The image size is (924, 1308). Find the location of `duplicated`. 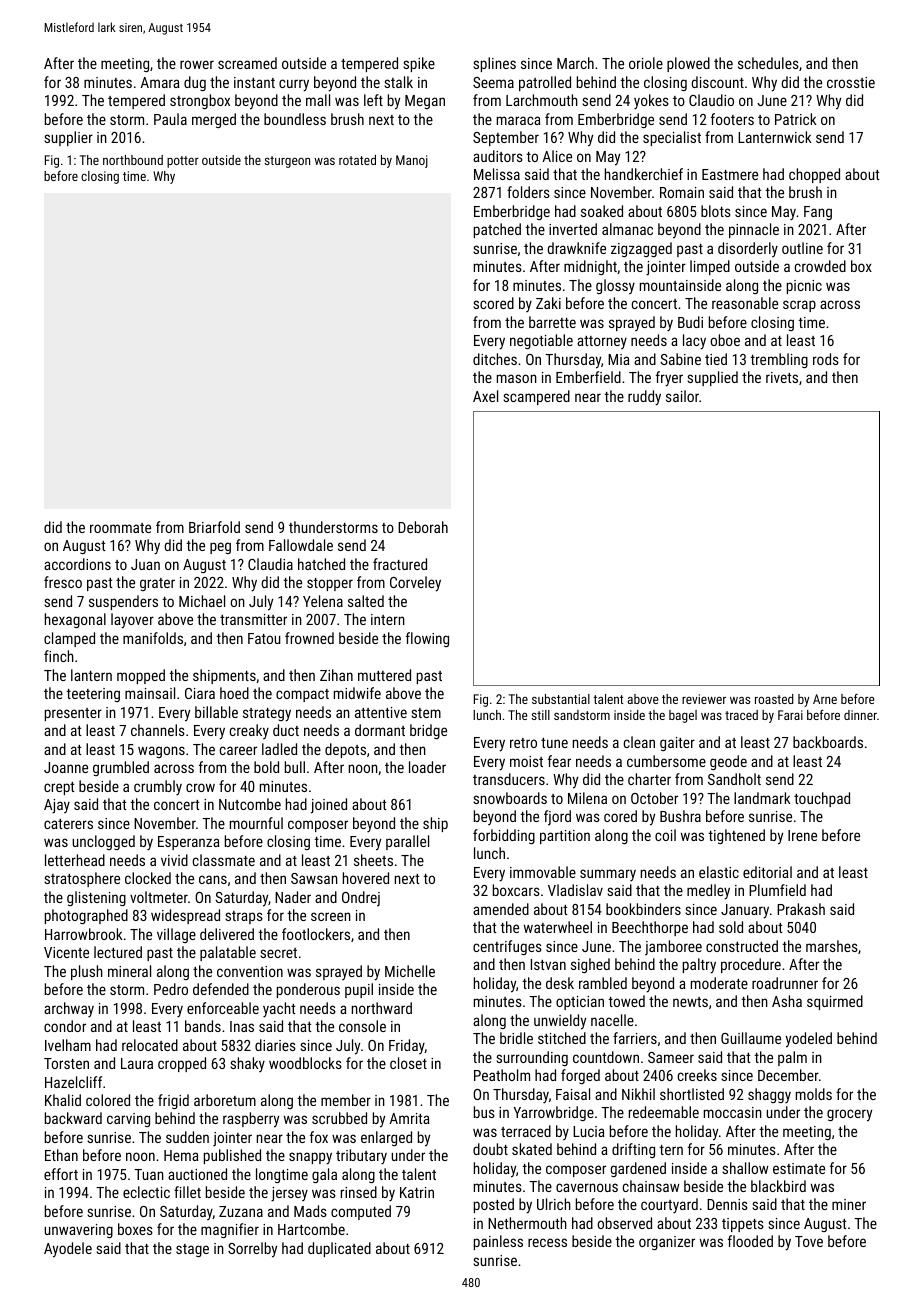

duplicated is located at coordinates (339, 1249).
